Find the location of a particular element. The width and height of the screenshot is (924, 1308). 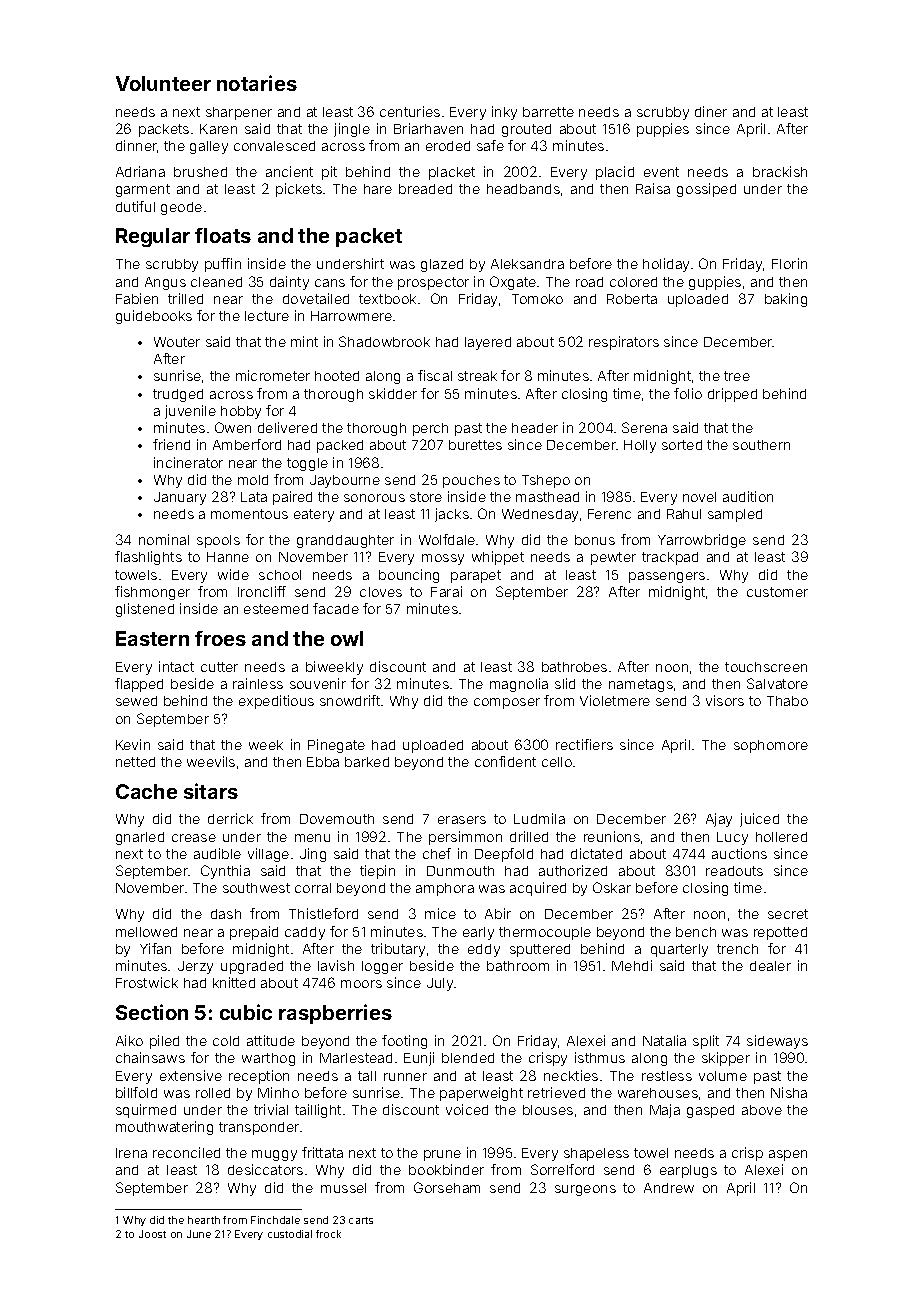

Irena is located at coordinates (131, 1153).
